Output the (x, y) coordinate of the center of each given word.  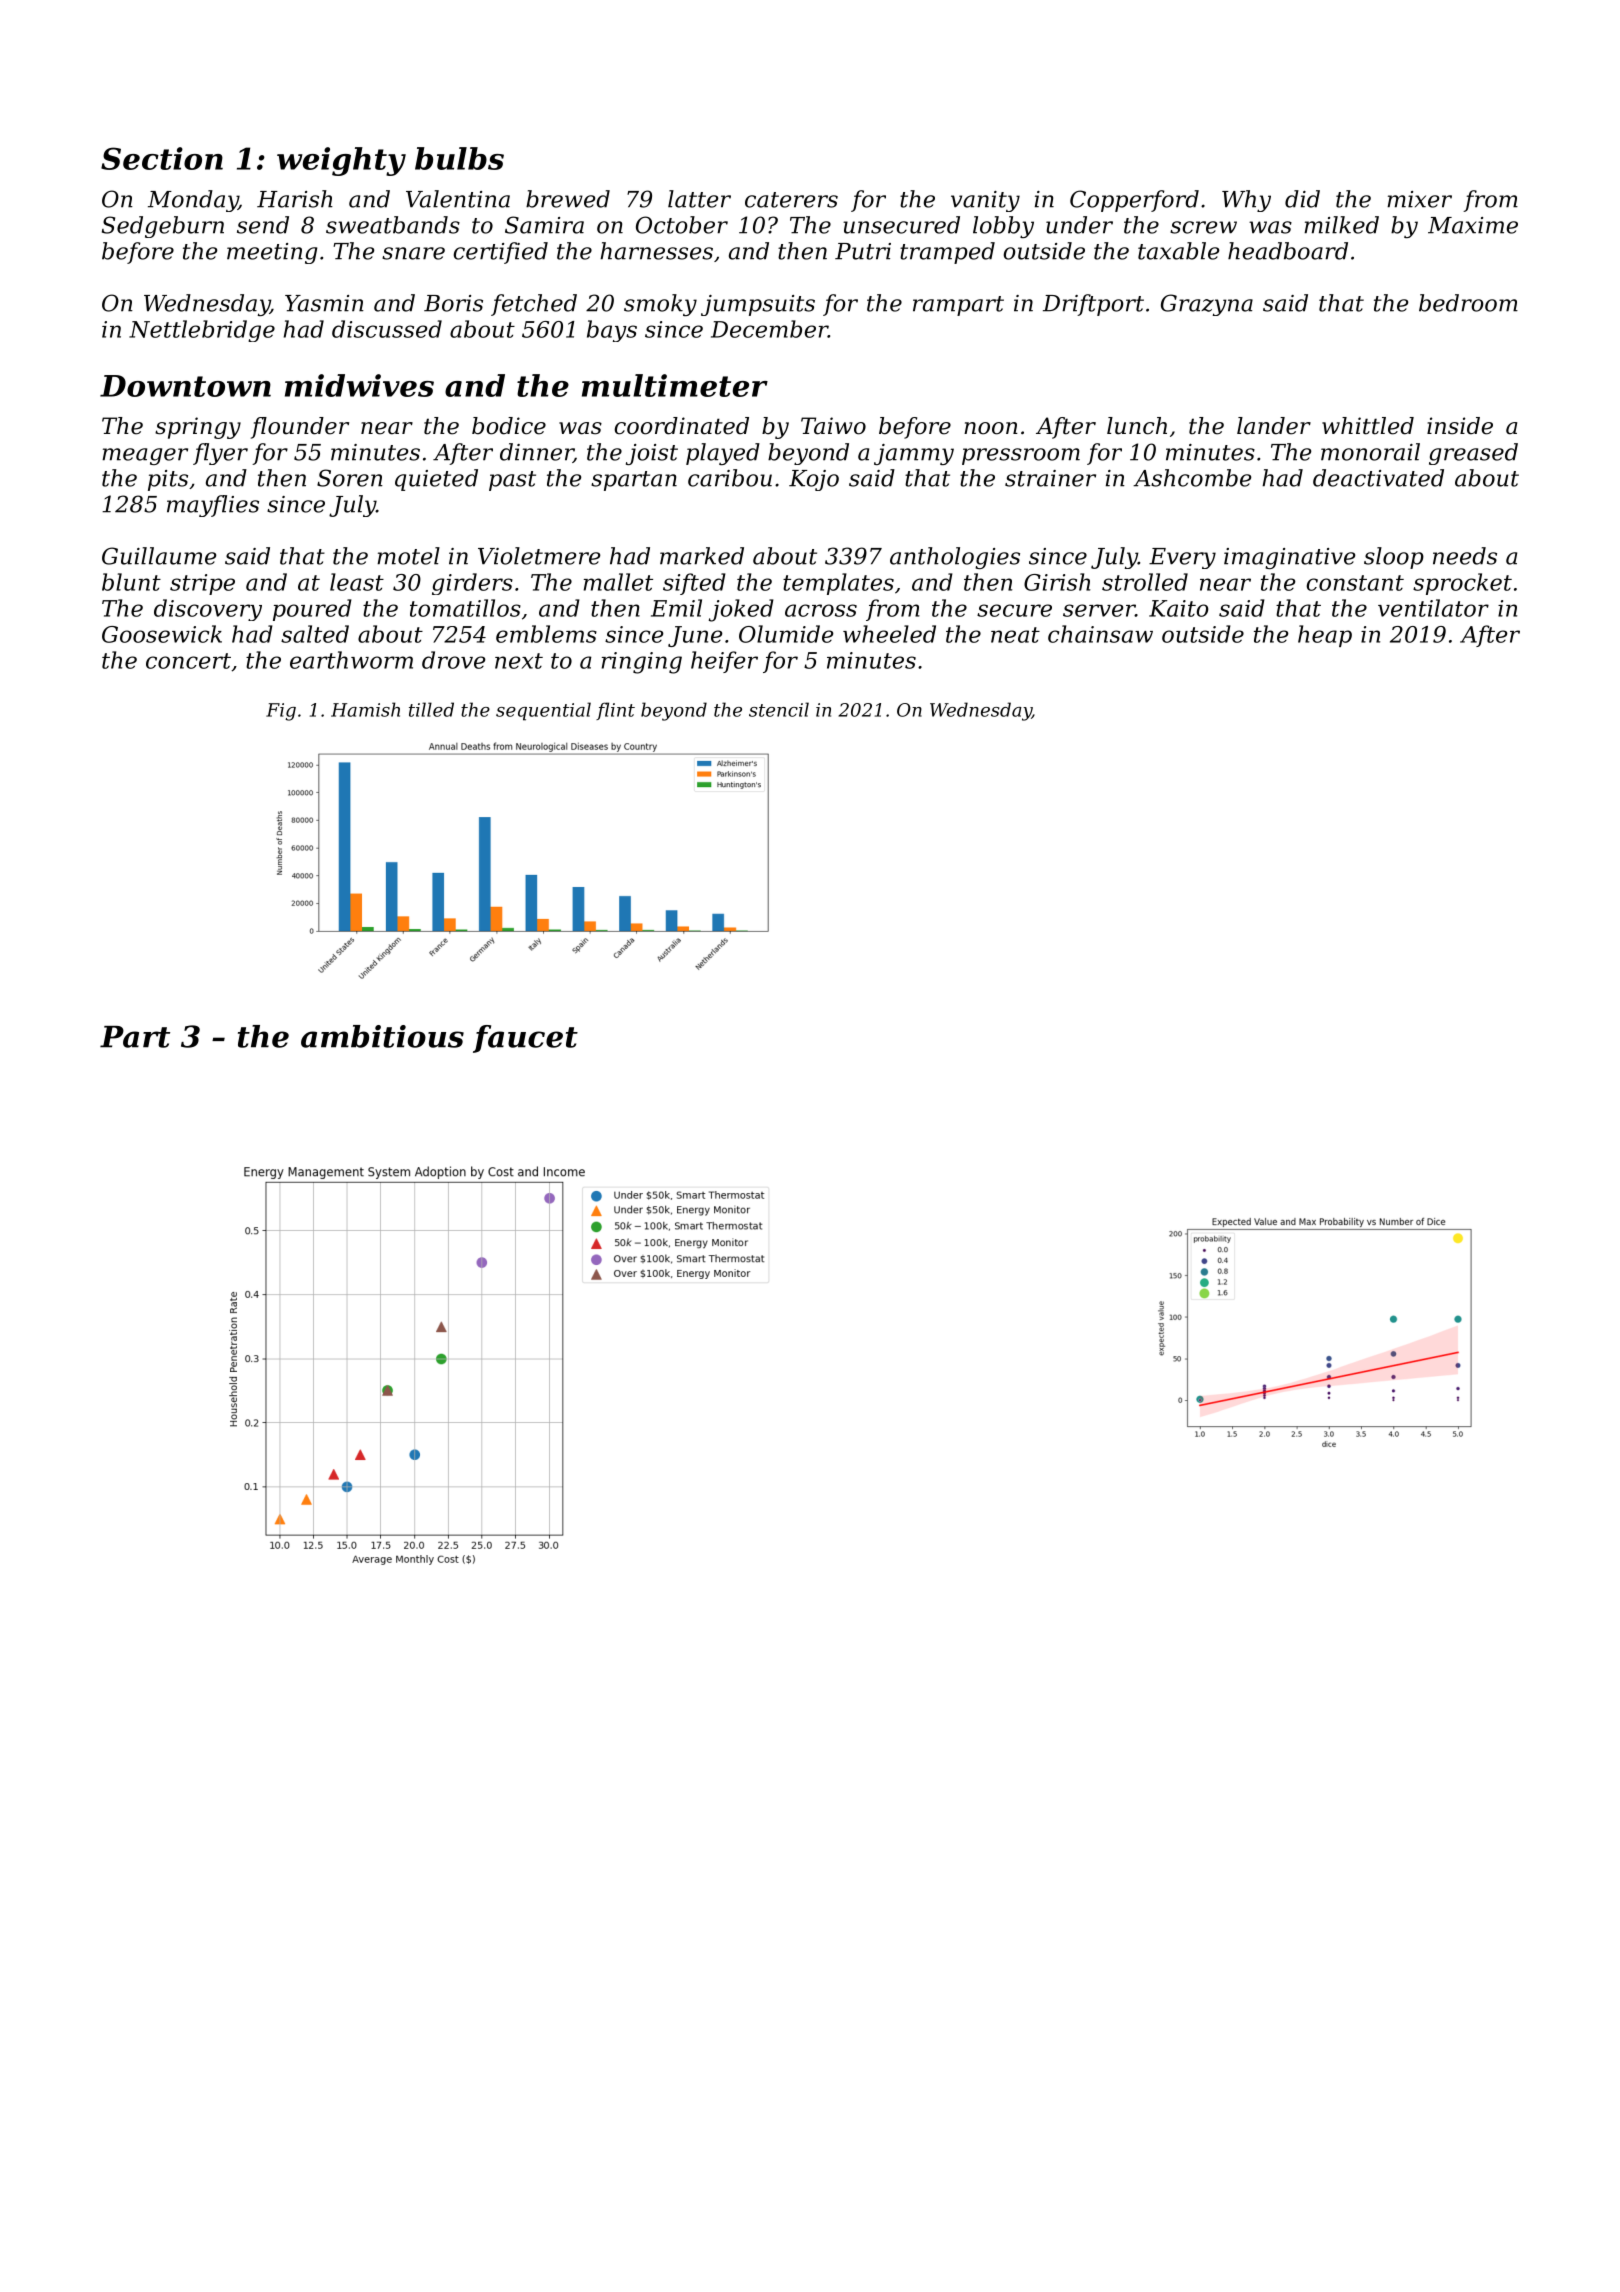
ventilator (1433, 608)
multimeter (675, 385)
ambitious (382, 1036)
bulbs (459, 158)
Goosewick (162, 634)
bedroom (1468, 303)
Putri (863, 251)
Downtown (185, 386)
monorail (1370, 452)
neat (1015, 635)
